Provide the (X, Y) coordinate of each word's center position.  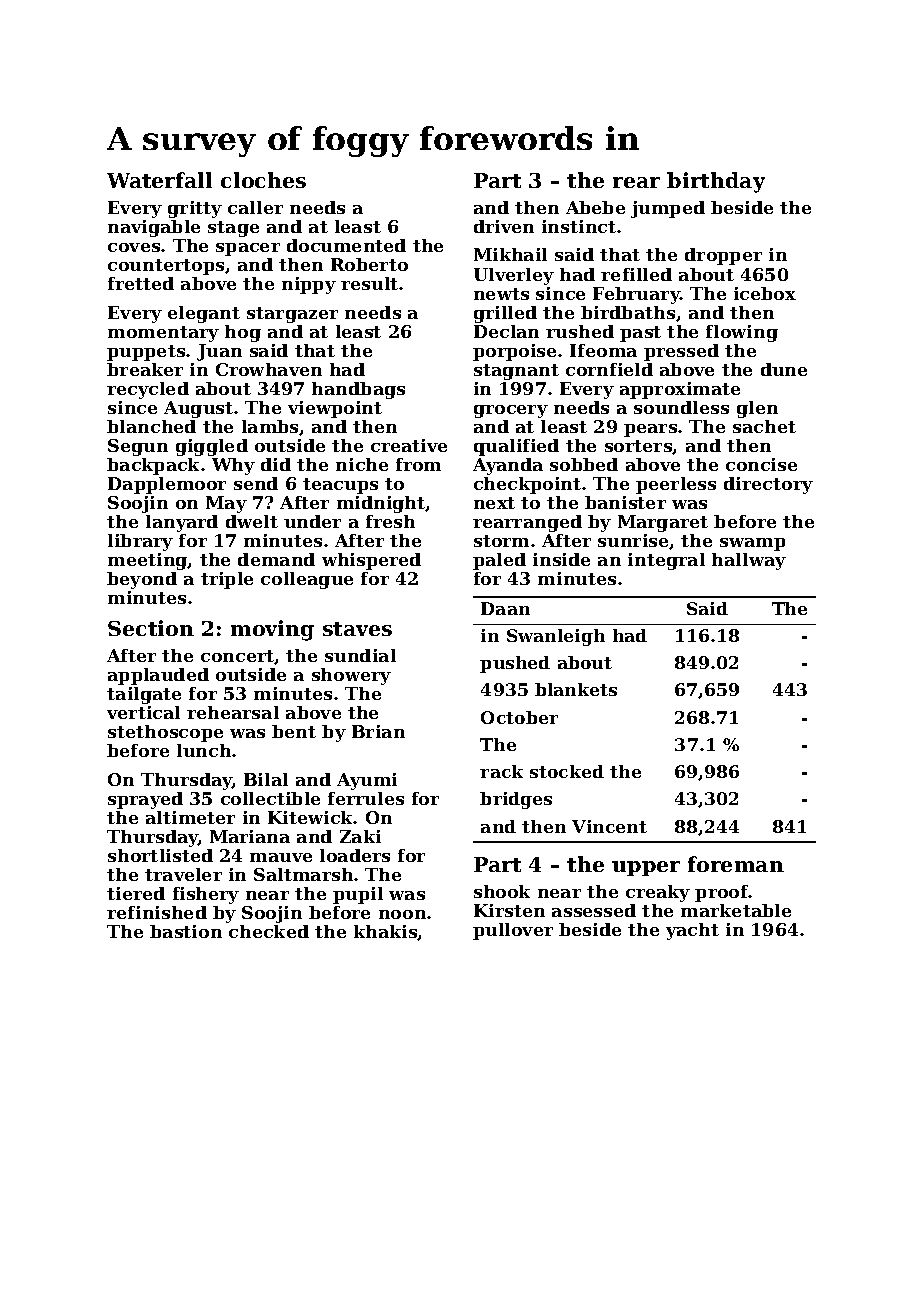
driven (504, 226)
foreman (736, 864)
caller (255, 207)
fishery (206, 895)
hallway (749, 561)
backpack (153, 466)
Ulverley (514, 276)
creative (409, 445)
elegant (204, 314)
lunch (204, 750)
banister (625, 502)
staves (357, 629)
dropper (723, 256)
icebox (765, 293)
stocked (567, 771)
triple (227, 580)
